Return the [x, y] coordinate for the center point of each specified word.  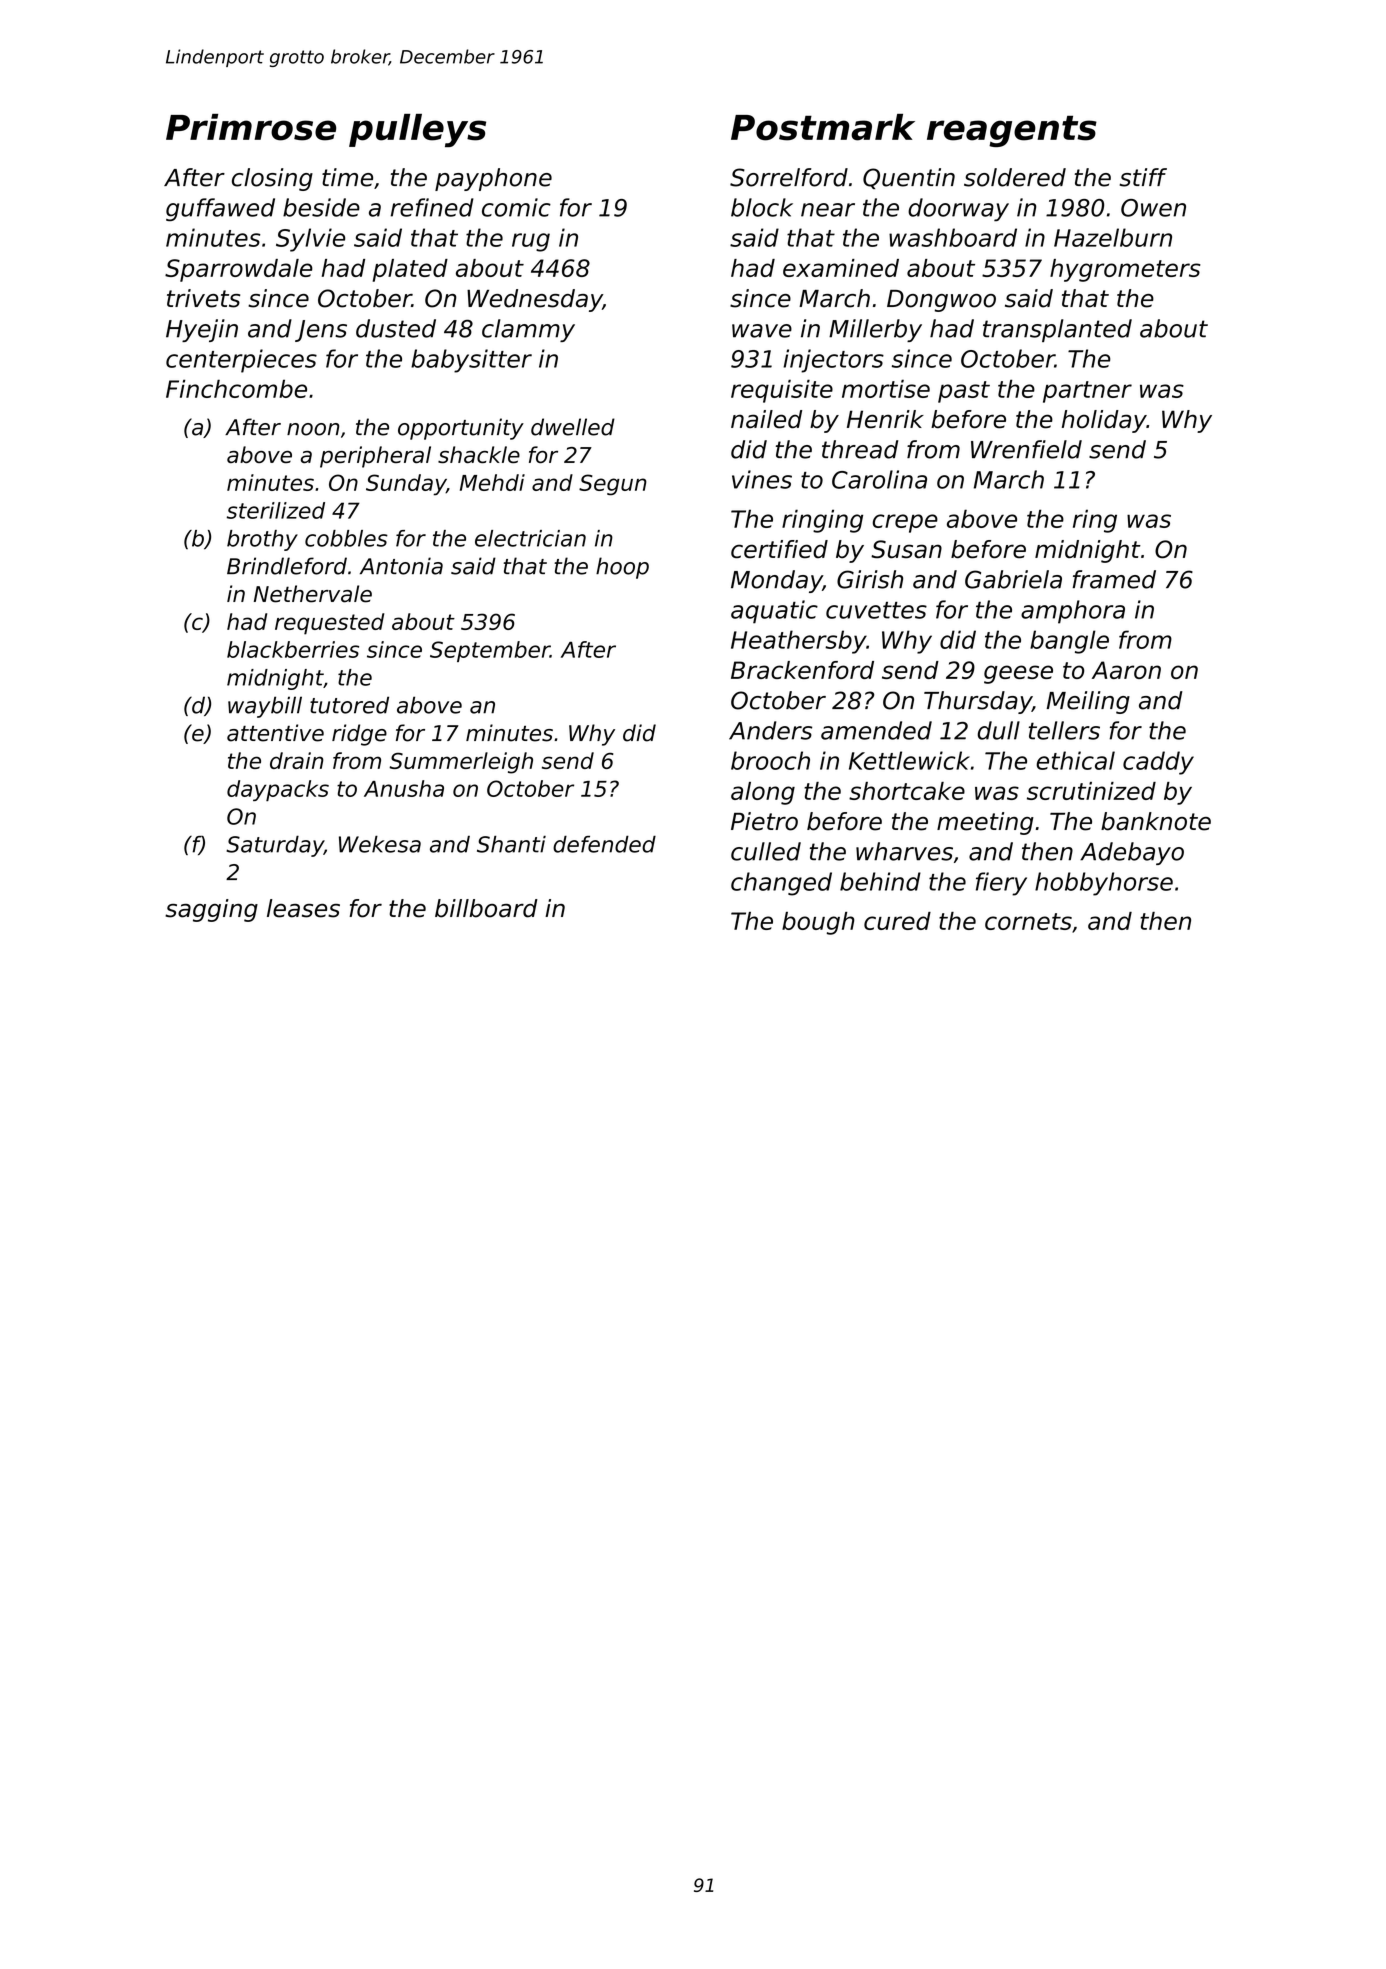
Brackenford [802, 670]
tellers [1064, 730]
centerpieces [241, 361]
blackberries [293, 649]
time [347, 177]
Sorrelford [789, 177]
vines [762, 479]
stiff [1143, 177]
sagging [211, 910]
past [964, 392]
